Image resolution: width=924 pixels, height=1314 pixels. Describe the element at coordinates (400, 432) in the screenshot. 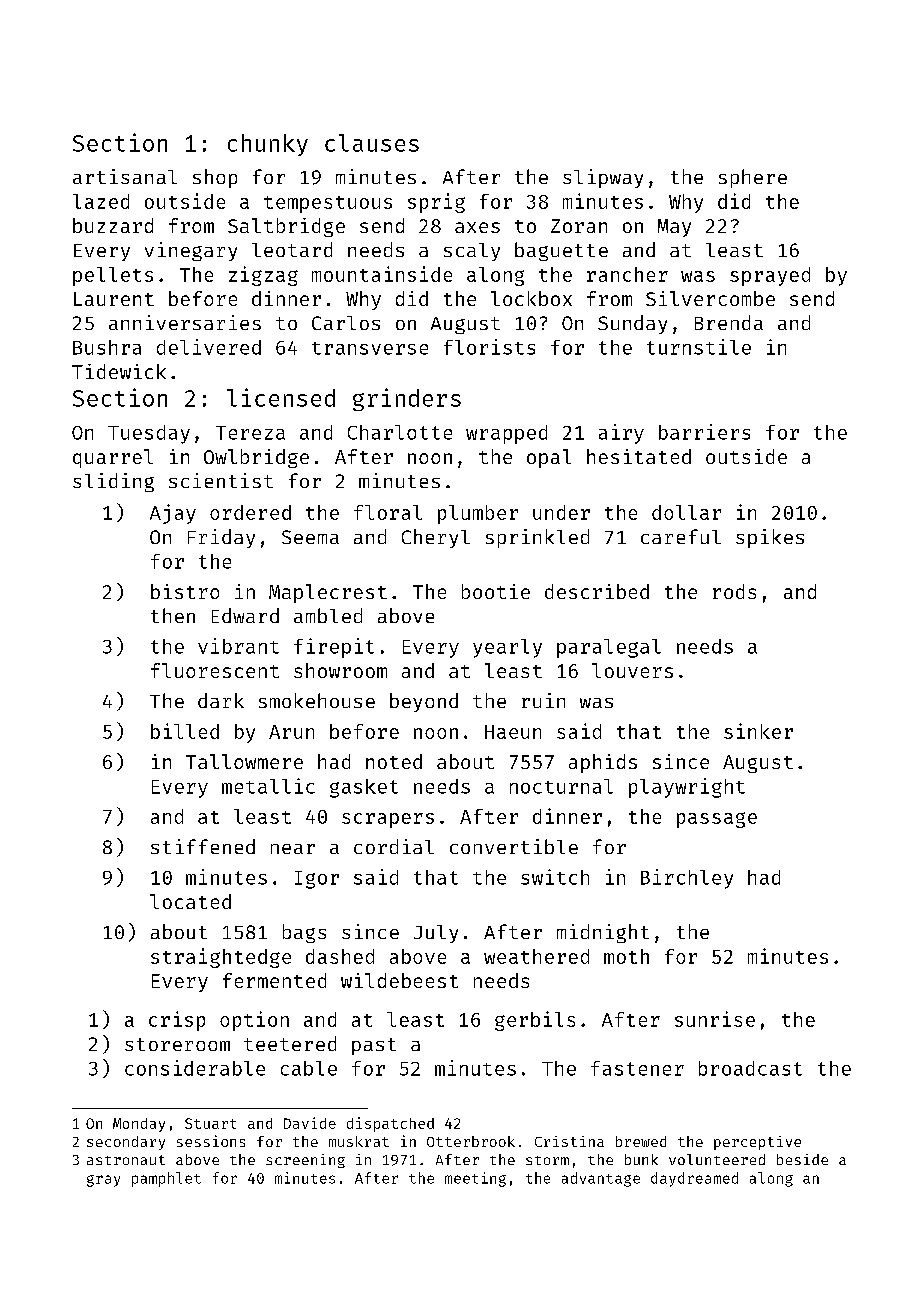

I see `Charlotte` at that location.
